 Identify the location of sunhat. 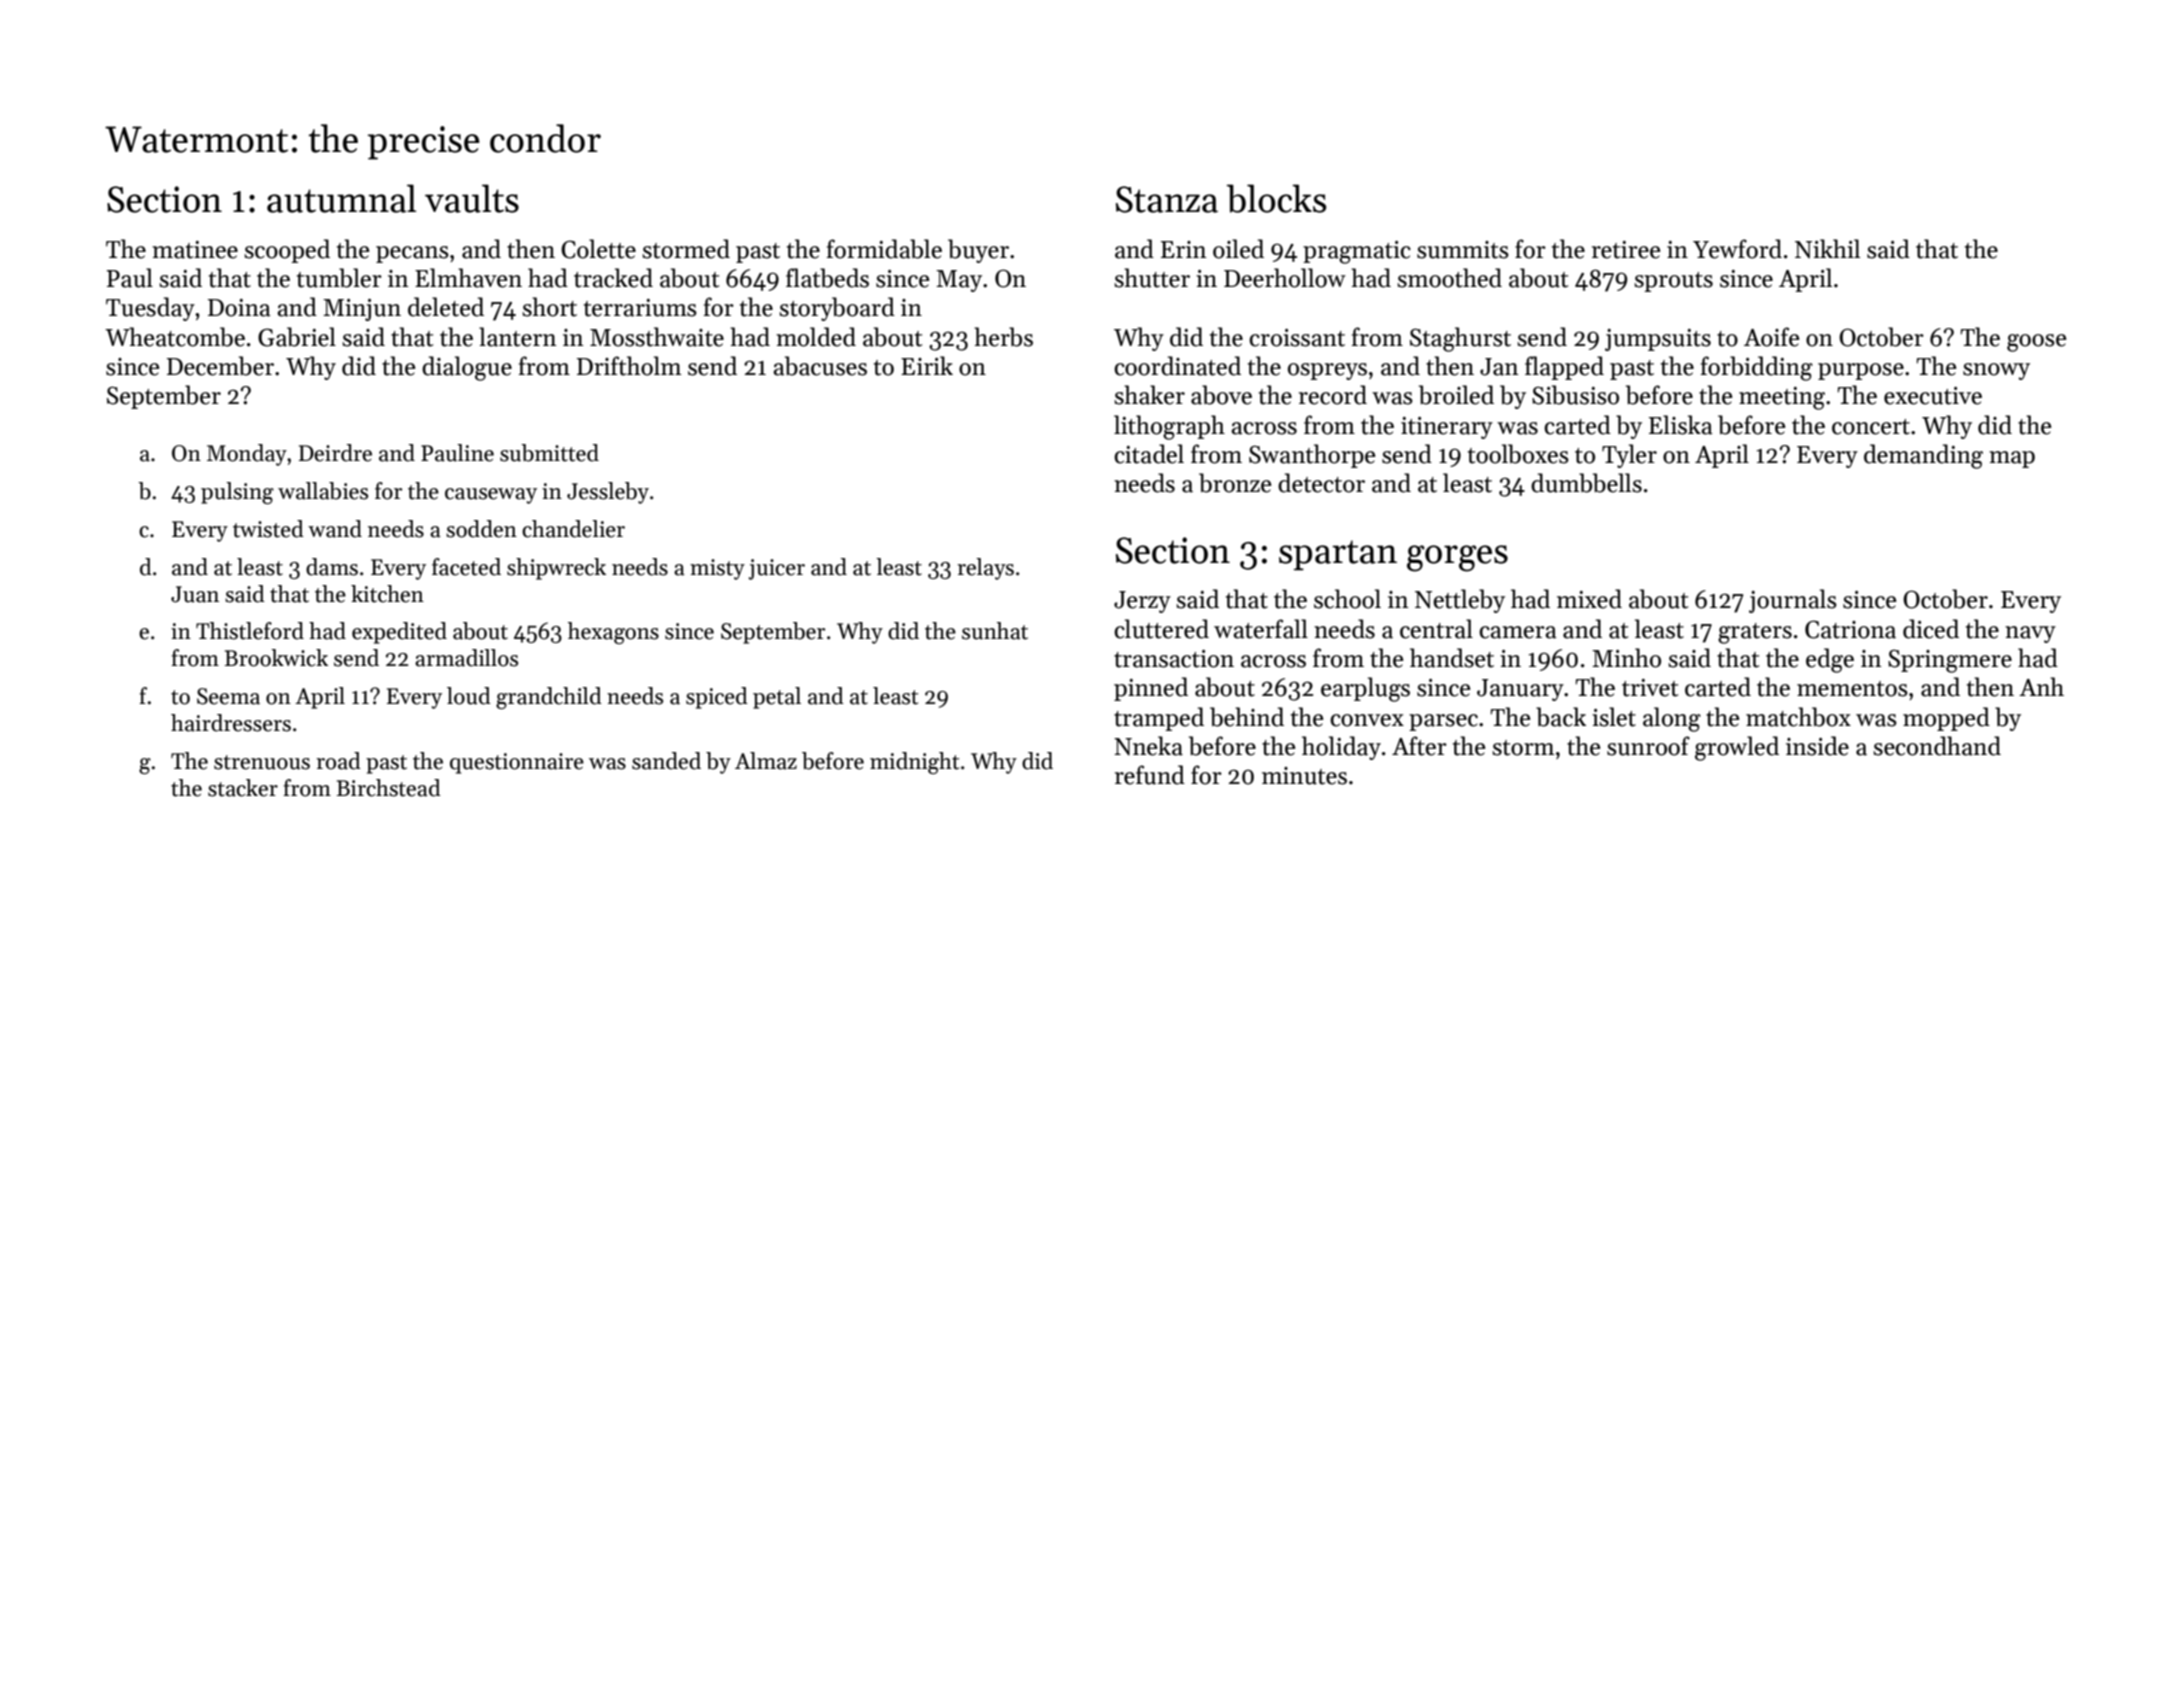
(995, 631).
